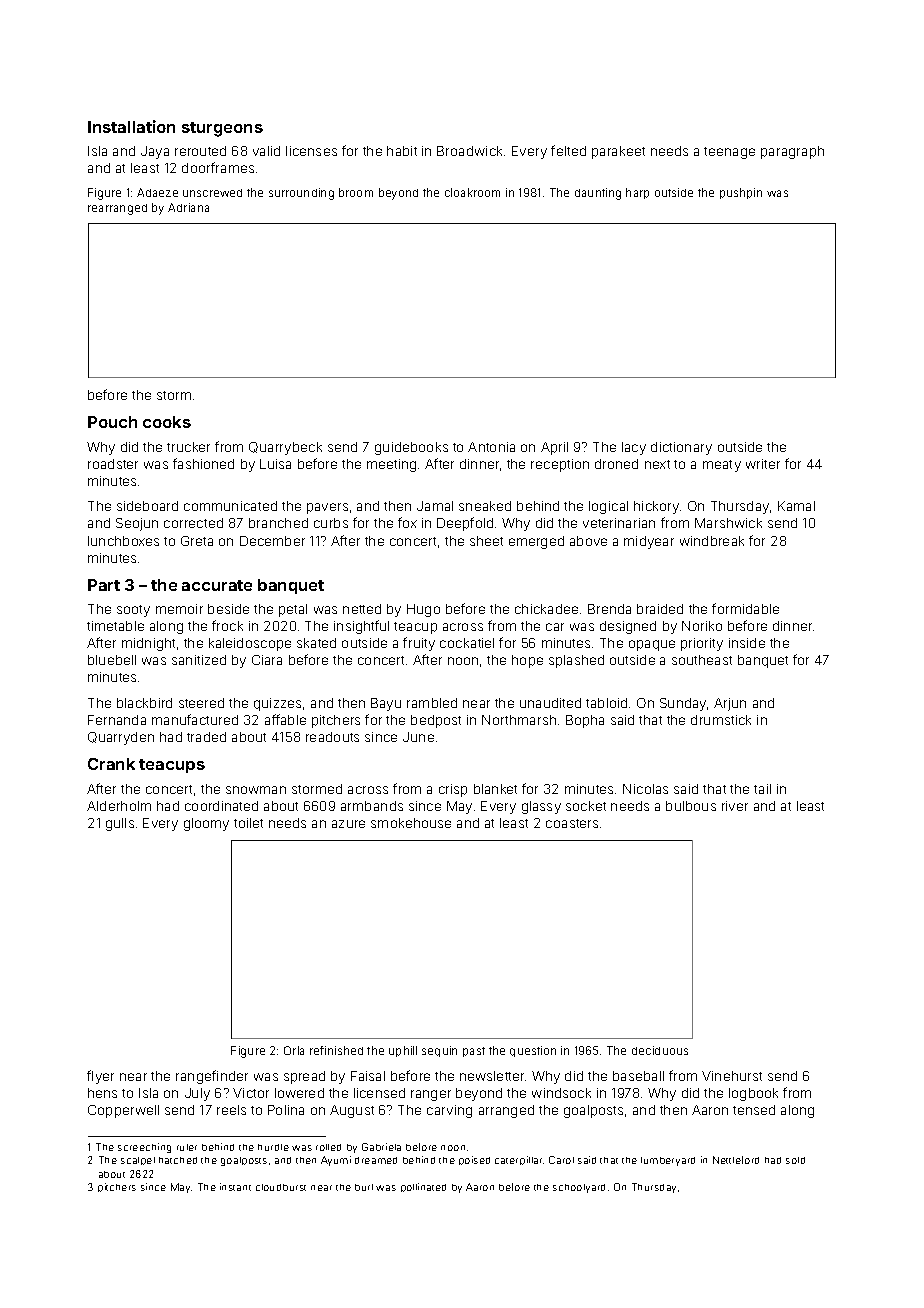 This screenshot has height=1308, width=924. Describe the element at coordinates (712, 541) in the screenshot. I see `windbreak` at that location.
